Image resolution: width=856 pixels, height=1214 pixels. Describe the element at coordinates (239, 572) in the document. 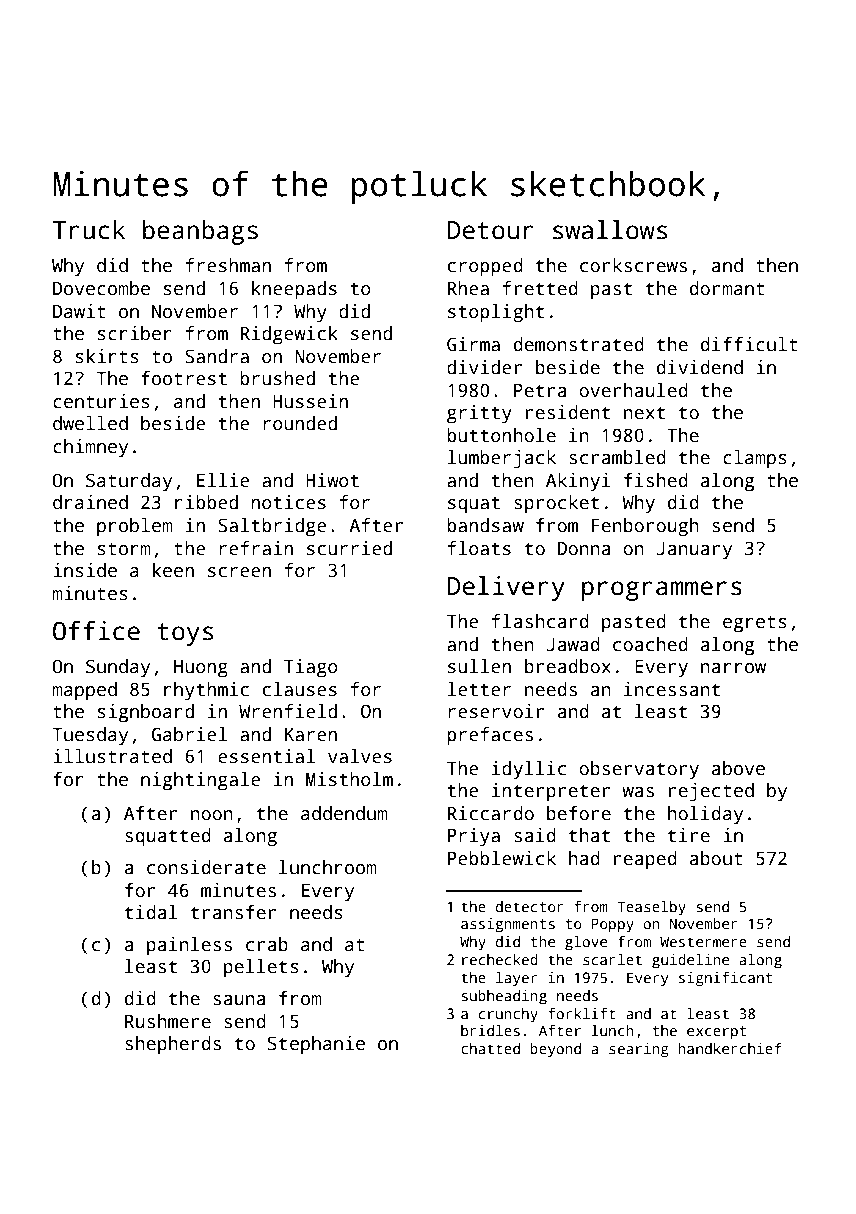

I see `screen` at that location.
